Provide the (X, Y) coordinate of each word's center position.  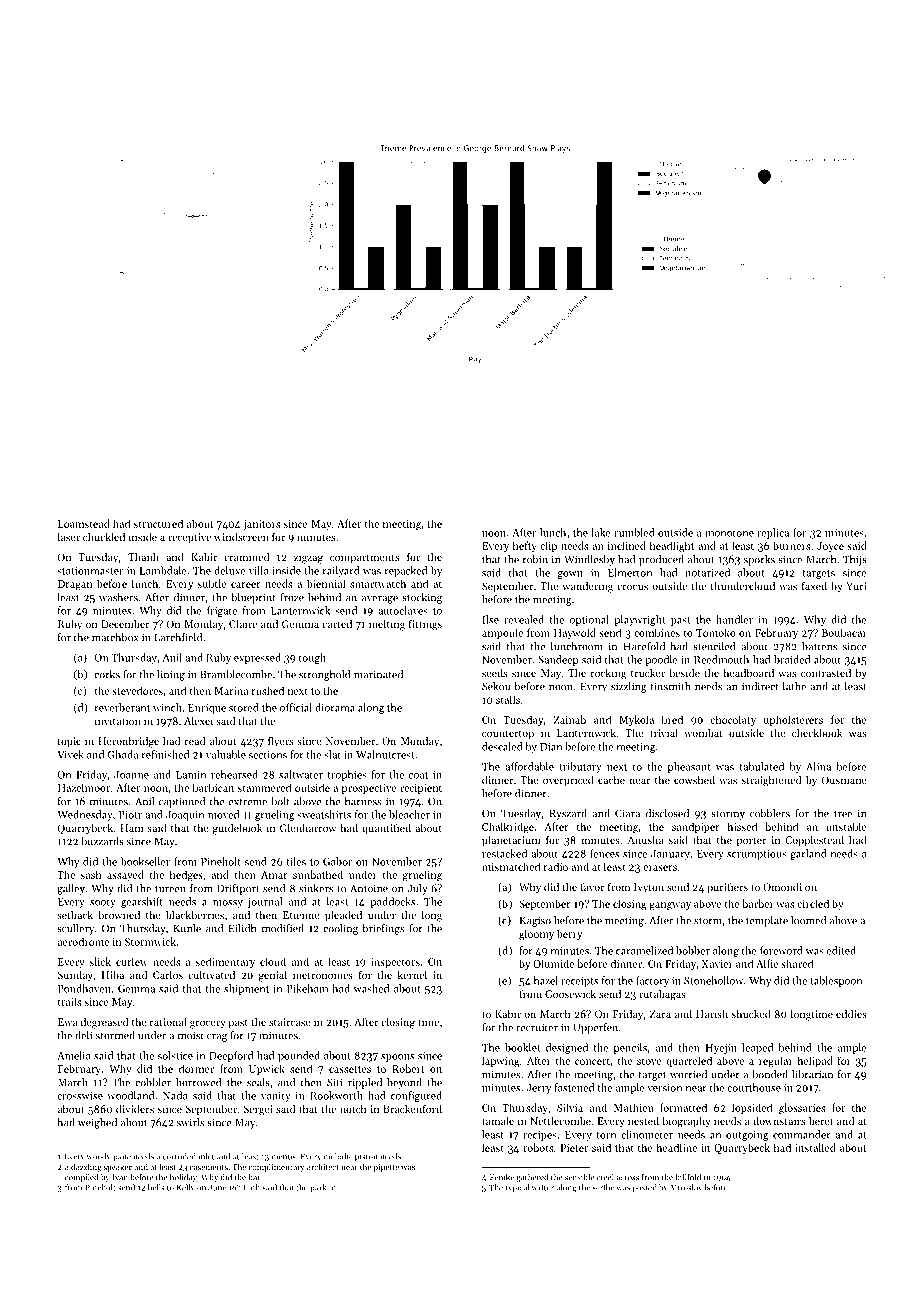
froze (292, 597)
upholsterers (793, 720)
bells (156, 1187)
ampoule (502, 633)
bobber (693, 950)
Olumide (553, 963)
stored (244, 707)
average (380, 600)
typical (517, 1188)
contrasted (826, 673)
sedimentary (225, 962)
